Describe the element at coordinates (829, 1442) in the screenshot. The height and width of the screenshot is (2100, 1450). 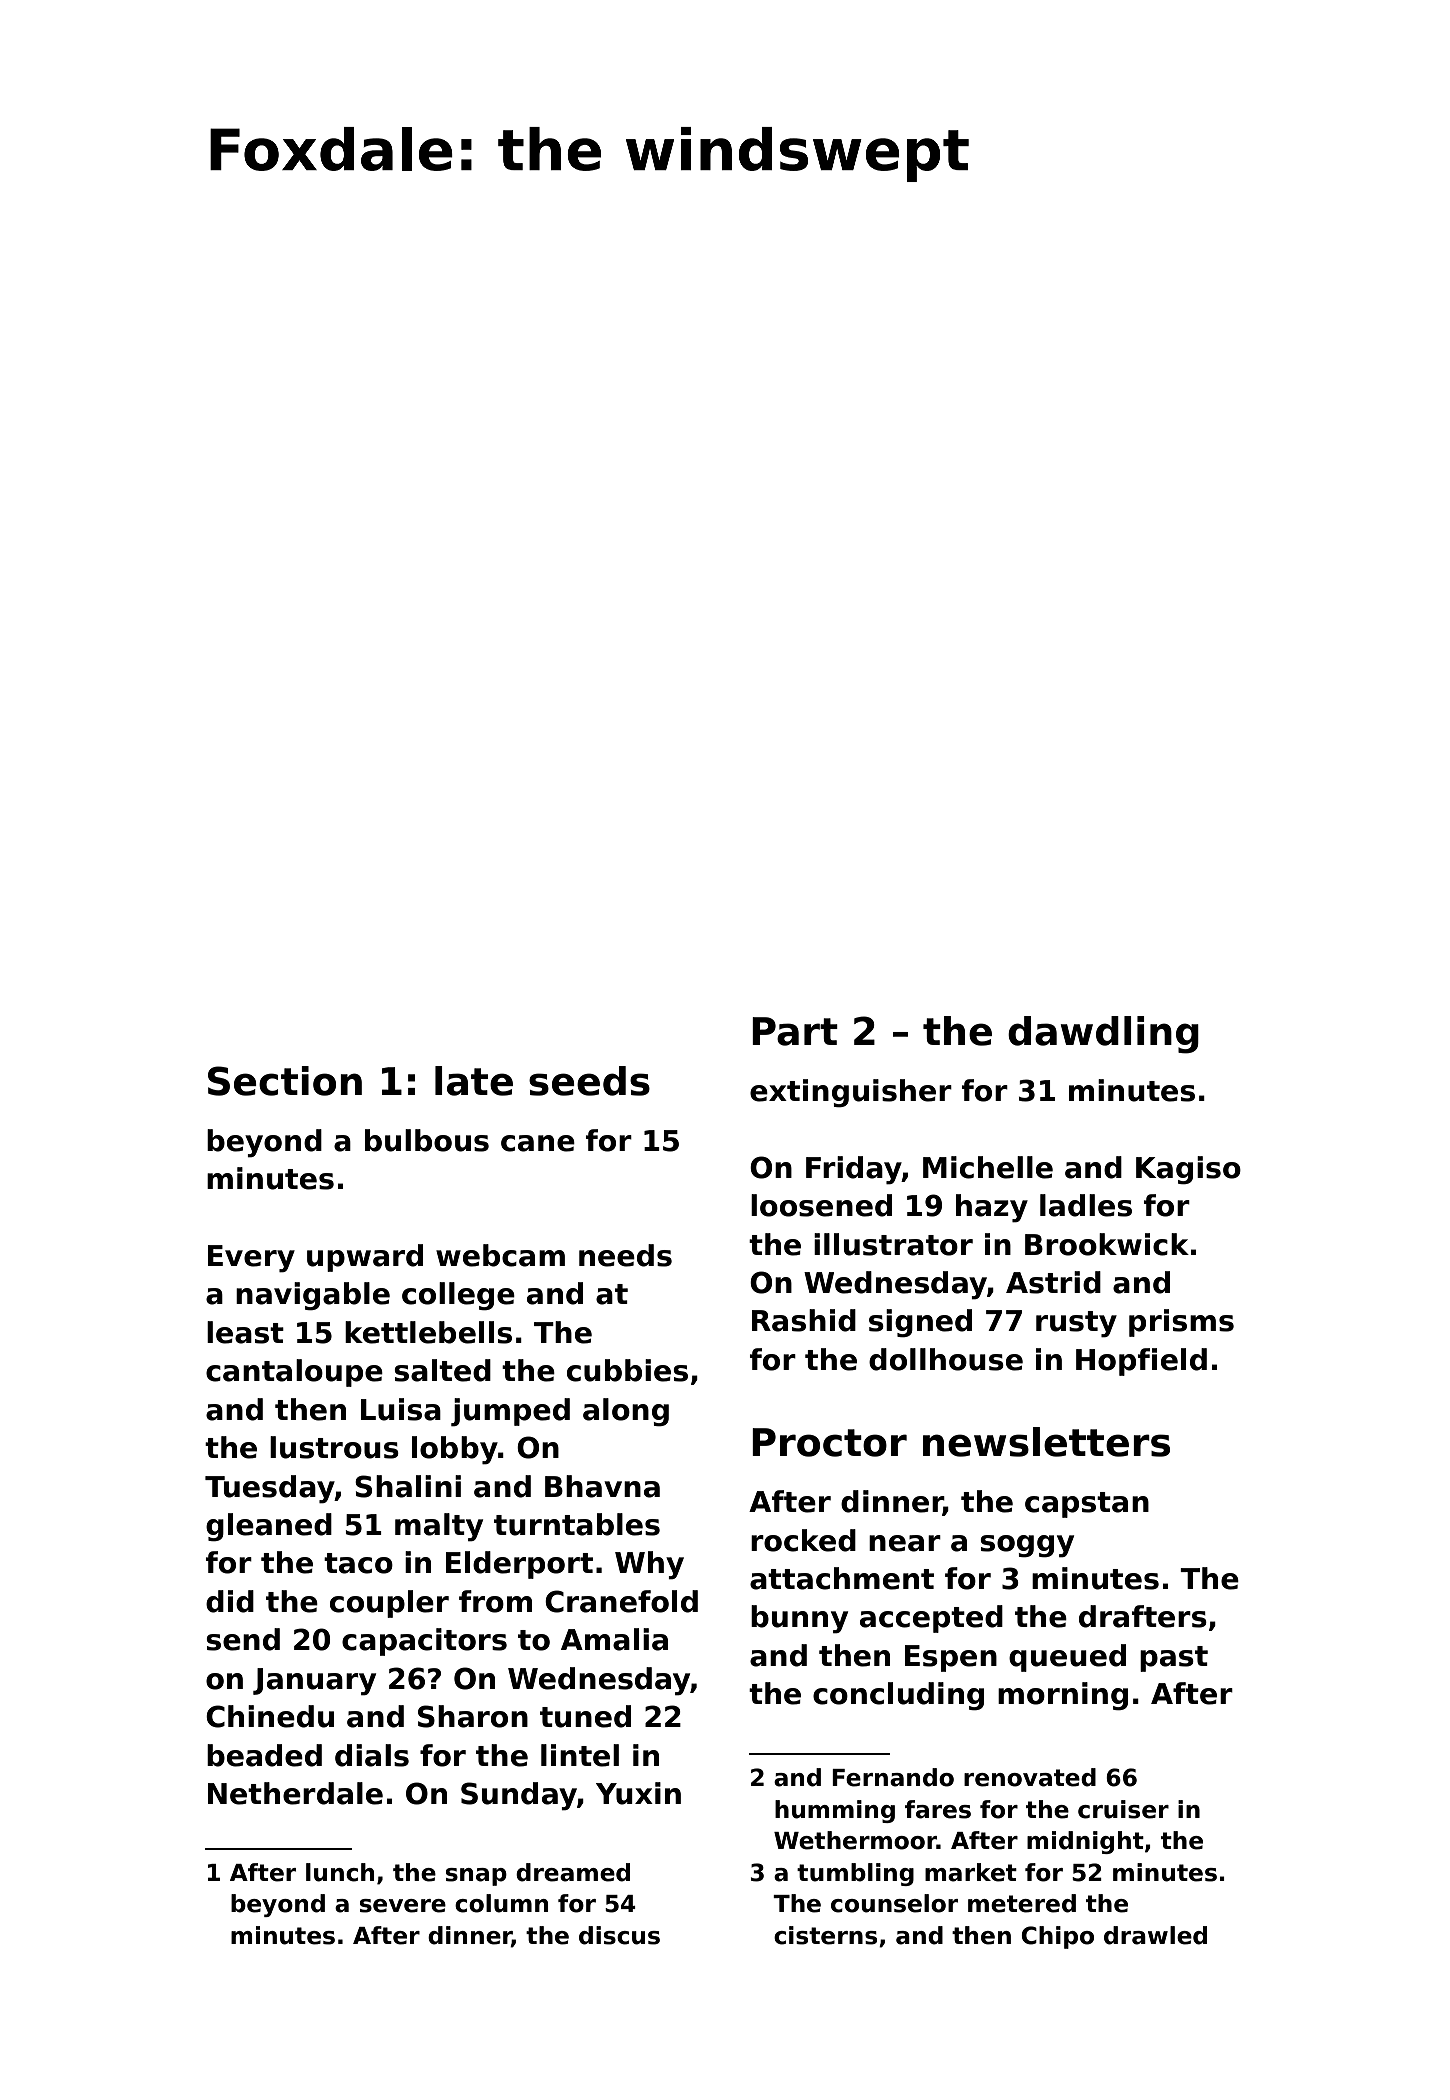
I see `Proctor` at that location.
